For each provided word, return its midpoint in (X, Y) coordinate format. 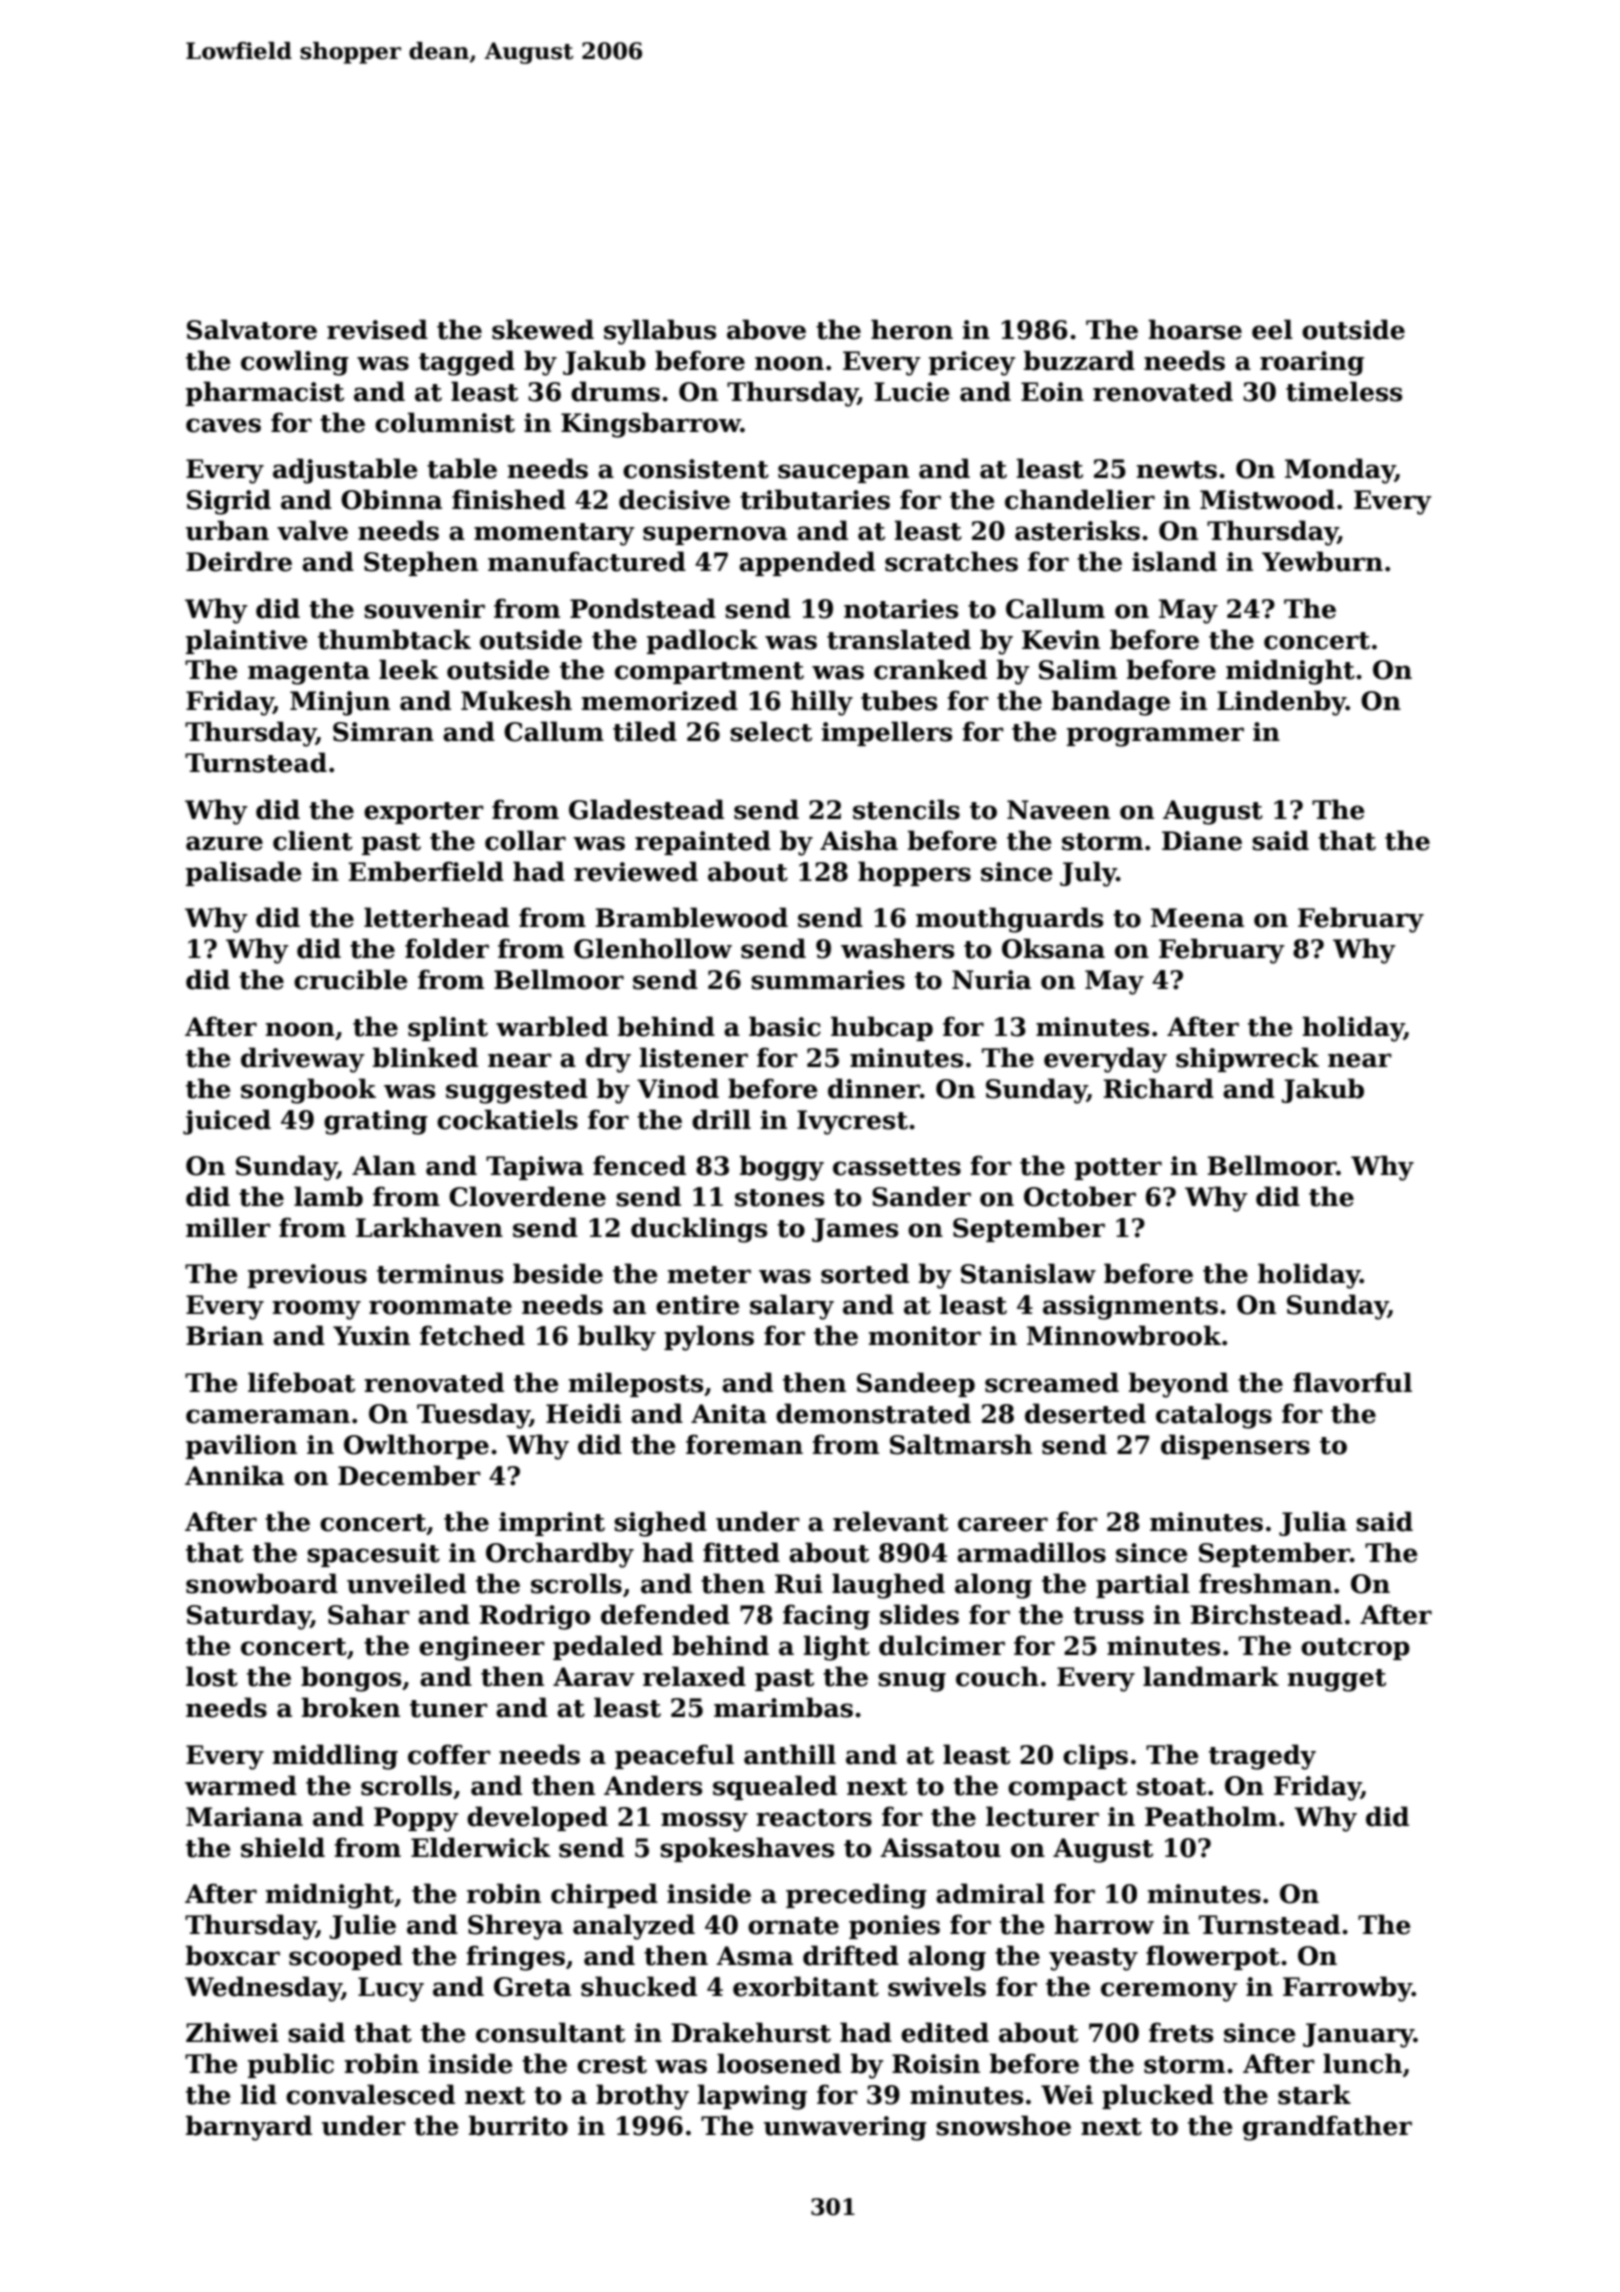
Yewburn (1322, 561)
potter (1118, 1169)
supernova (715, 535)
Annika (234, 1475)
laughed (888, 1586)
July (1088, 874)
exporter (424, 813)
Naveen (1058, 810)
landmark (1211, 1676)
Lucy (391, 1989)
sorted (865, 1273)
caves (223, 425)
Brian (225, 1336)
